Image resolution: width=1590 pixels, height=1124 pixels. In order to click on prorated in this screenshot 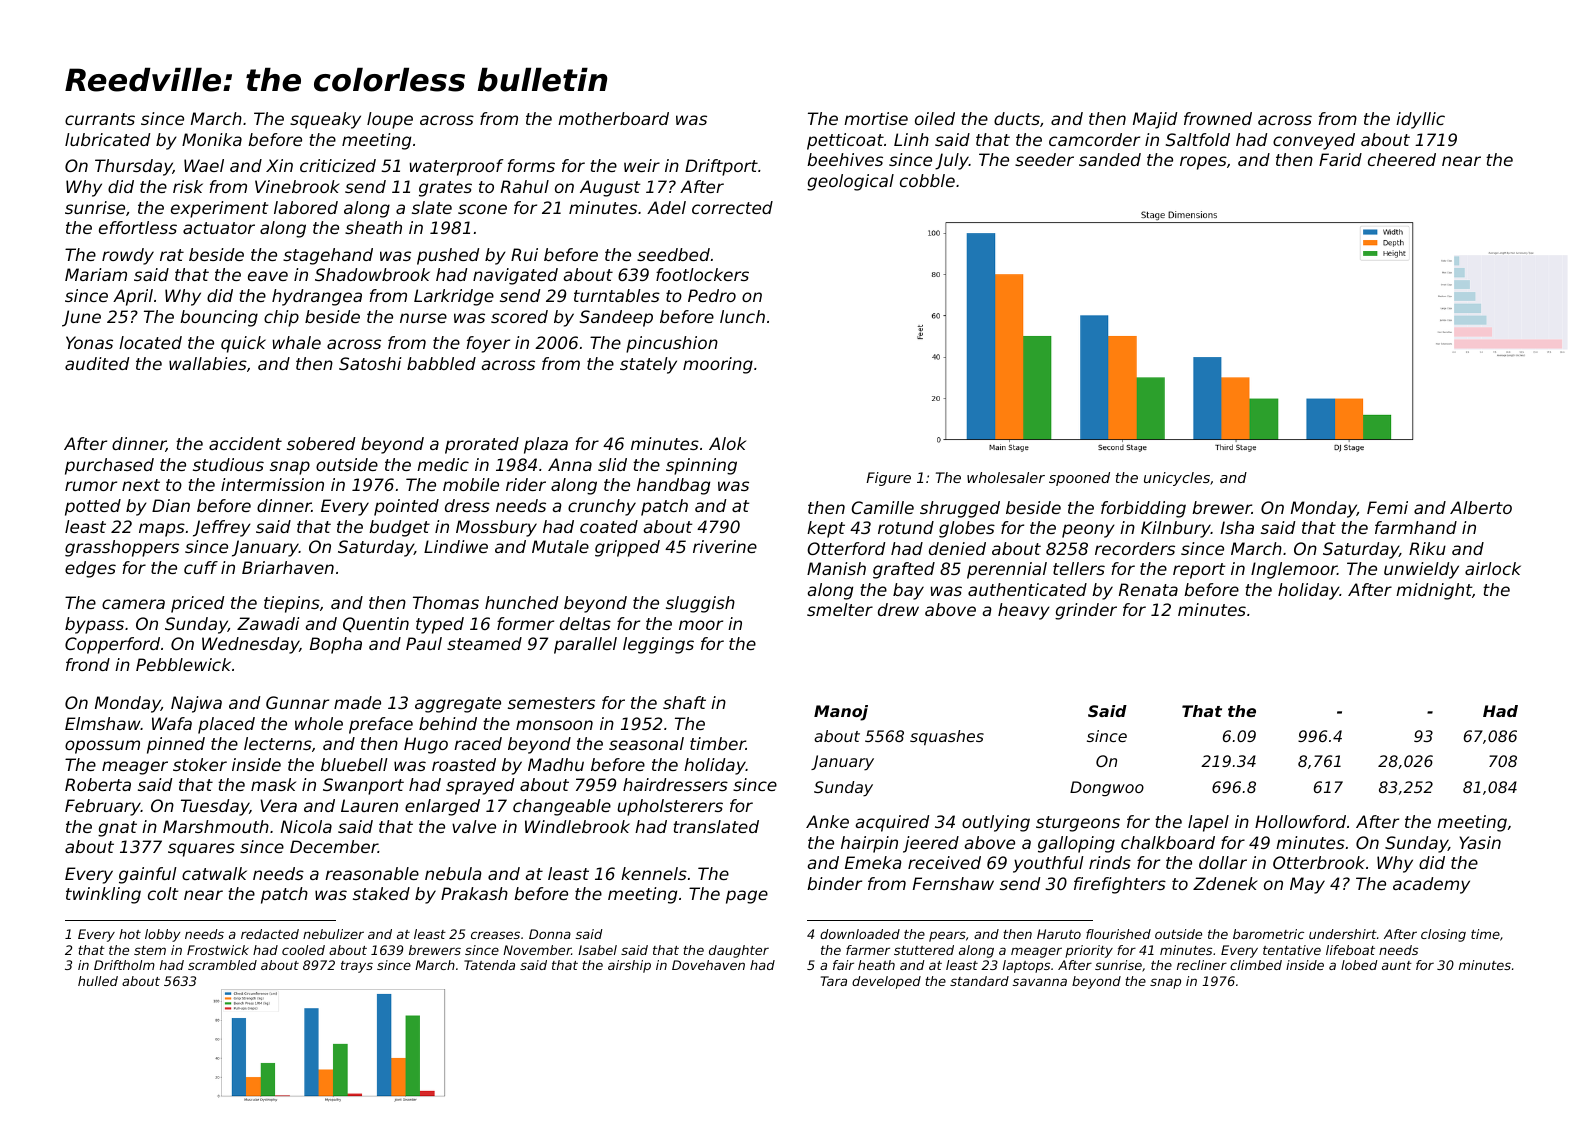, I will do `click(482, 445)`.
